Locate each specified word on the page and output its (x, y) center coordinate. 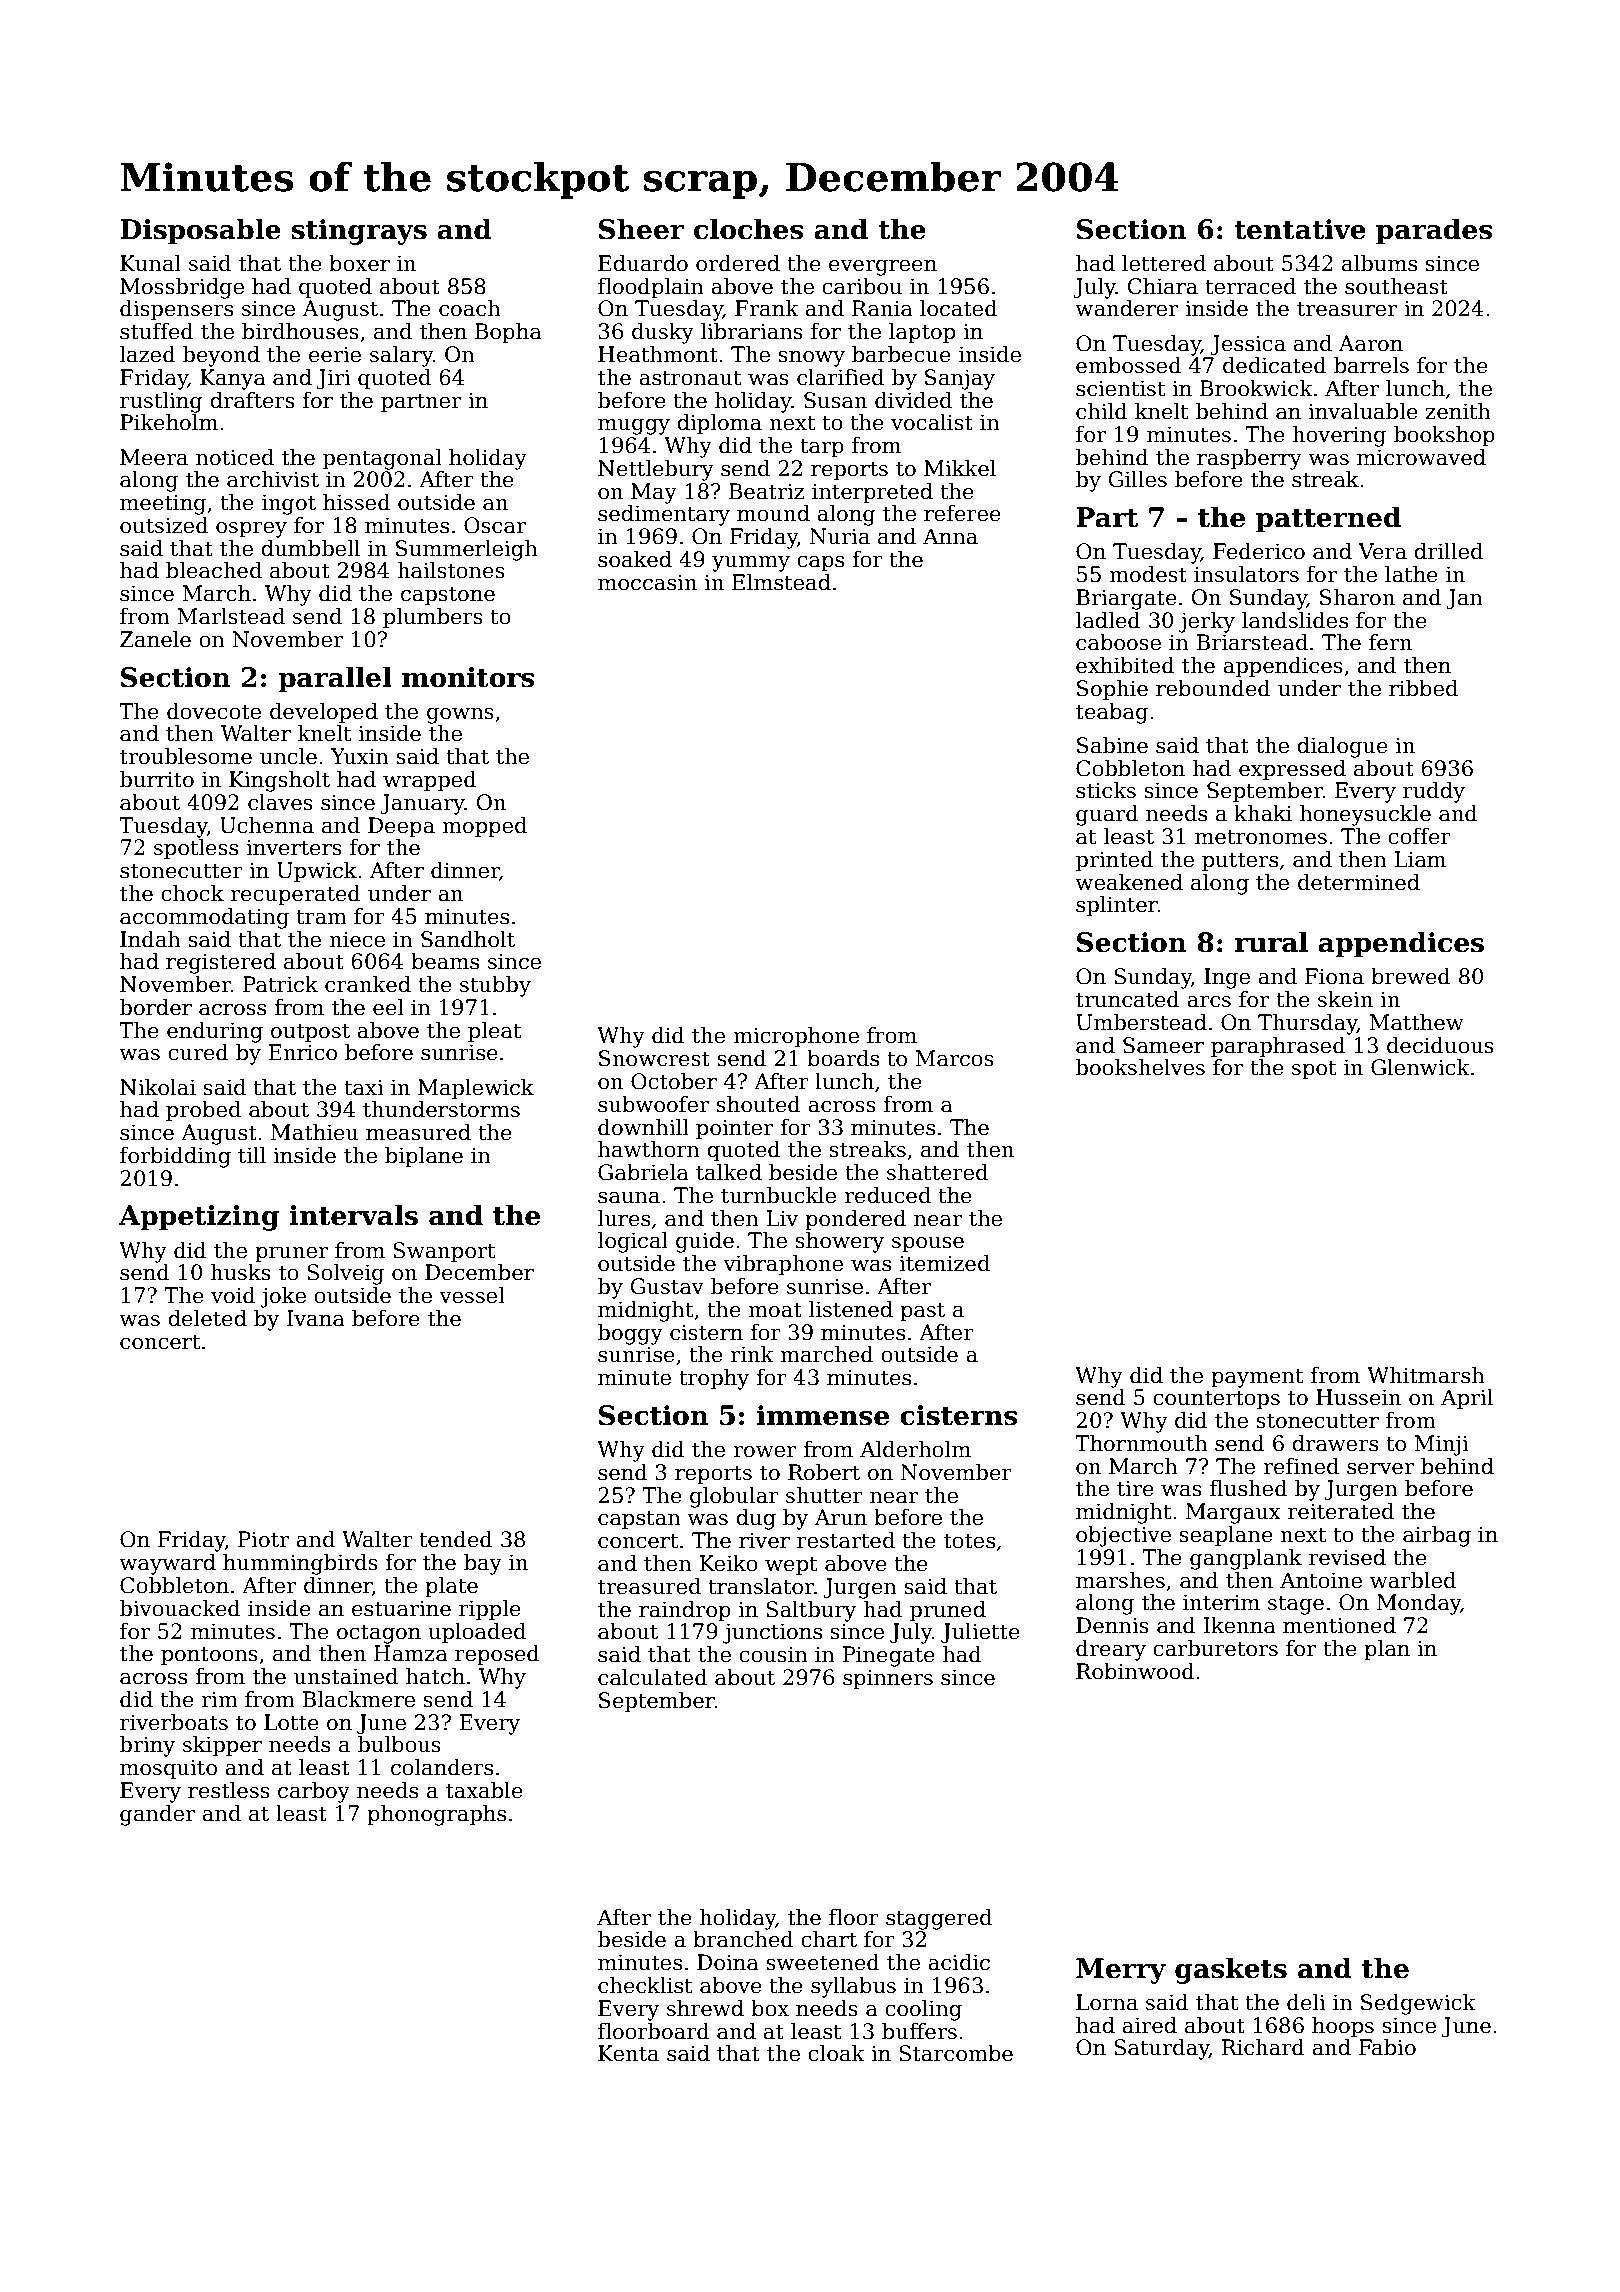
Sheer (641, 229)
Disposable (200, 231)
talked (729, 1172)
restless (229, 1790)
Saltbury (811, 1611)
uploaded (477, 1633)
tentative (1300, 229)
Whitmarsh (1426, 1375)
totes (969, 1541)
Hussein (1358, 1397)
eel (388, 1007)
